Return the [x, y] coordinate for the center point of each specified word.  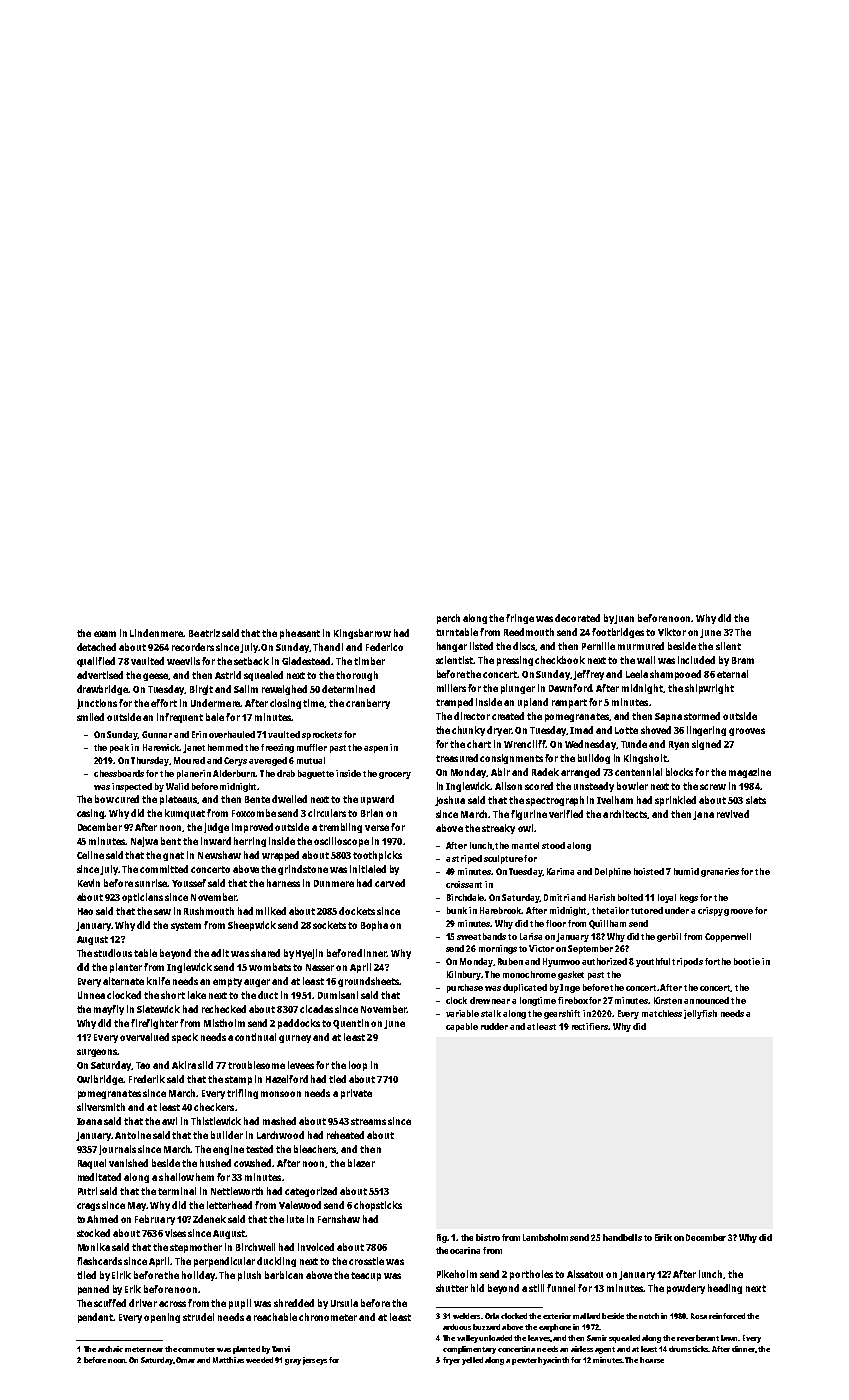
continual [255, 1037]
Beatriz [204, 633]
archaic [110, 1349]
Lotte [626, 730]
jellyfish [700, 1014]
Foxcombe [254, 813]
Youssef [189, 883]
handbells [622, 1237]
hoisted [649, 871]
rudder [494, 1026]
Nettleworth [237, 1191]
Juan [624, 619]
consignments [511, 759]
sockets [329, 925]
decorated [577, 618]
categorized [311, 1192]
